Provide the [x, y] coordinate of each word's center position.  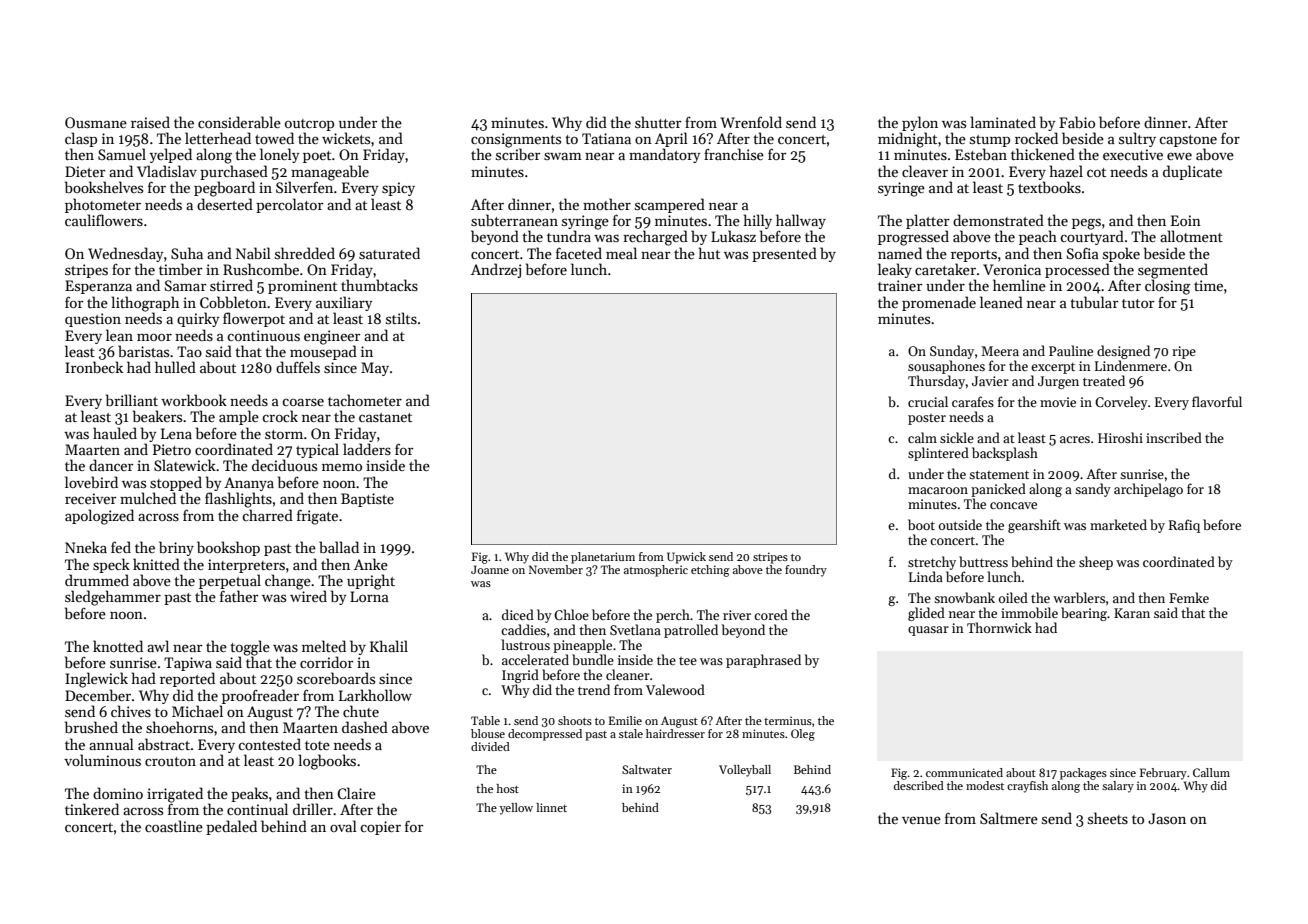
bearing [1084, 614]
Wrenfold [751, 122]
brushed [91, 727]
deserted [225, 204]
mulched [148, 498]
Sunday [952, 352]
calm [922, 437]
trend [594, 689]
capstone [1188, 141]
